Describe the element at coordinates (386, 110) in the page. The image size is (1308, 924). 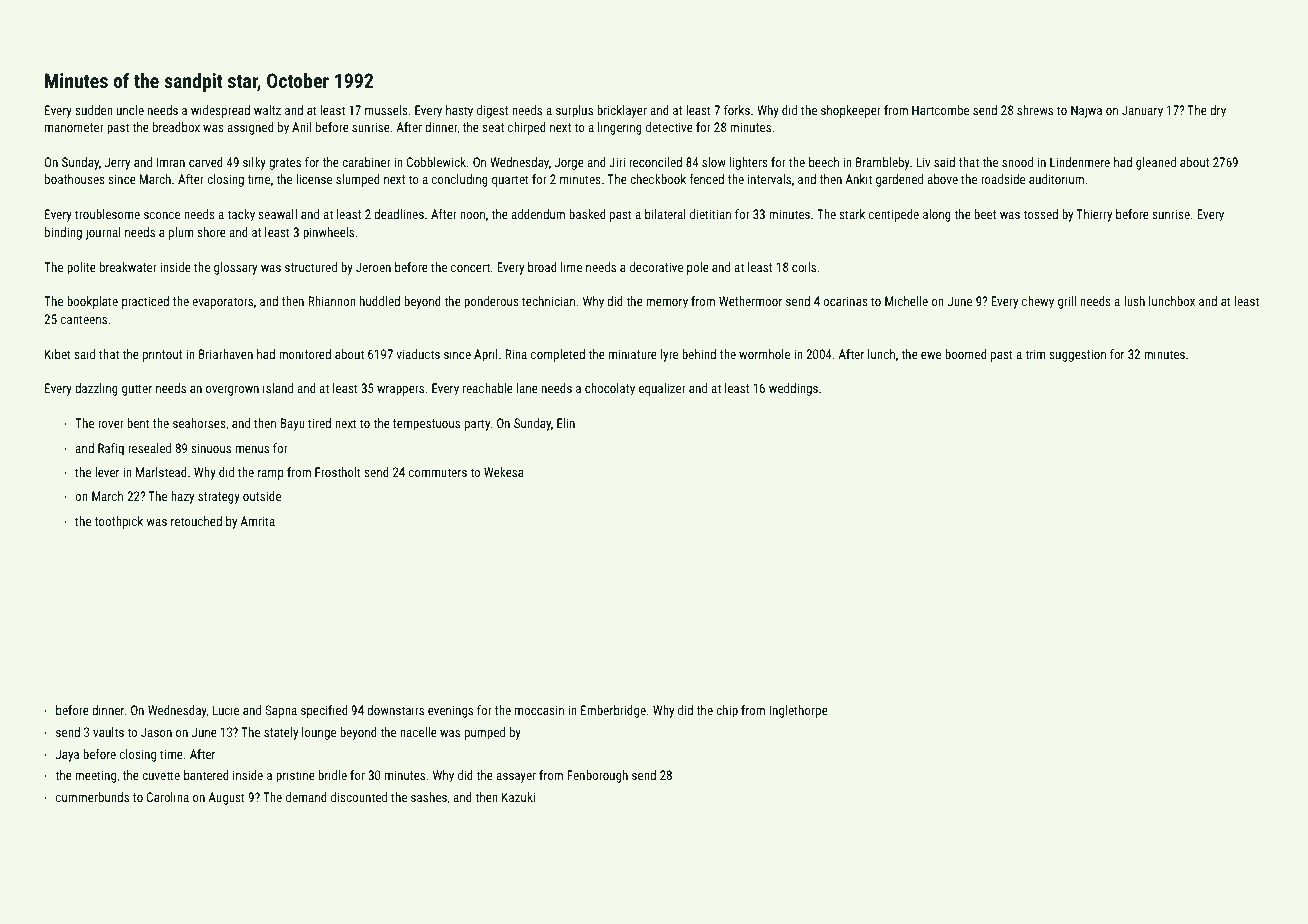
I see `mussels` at that location.
